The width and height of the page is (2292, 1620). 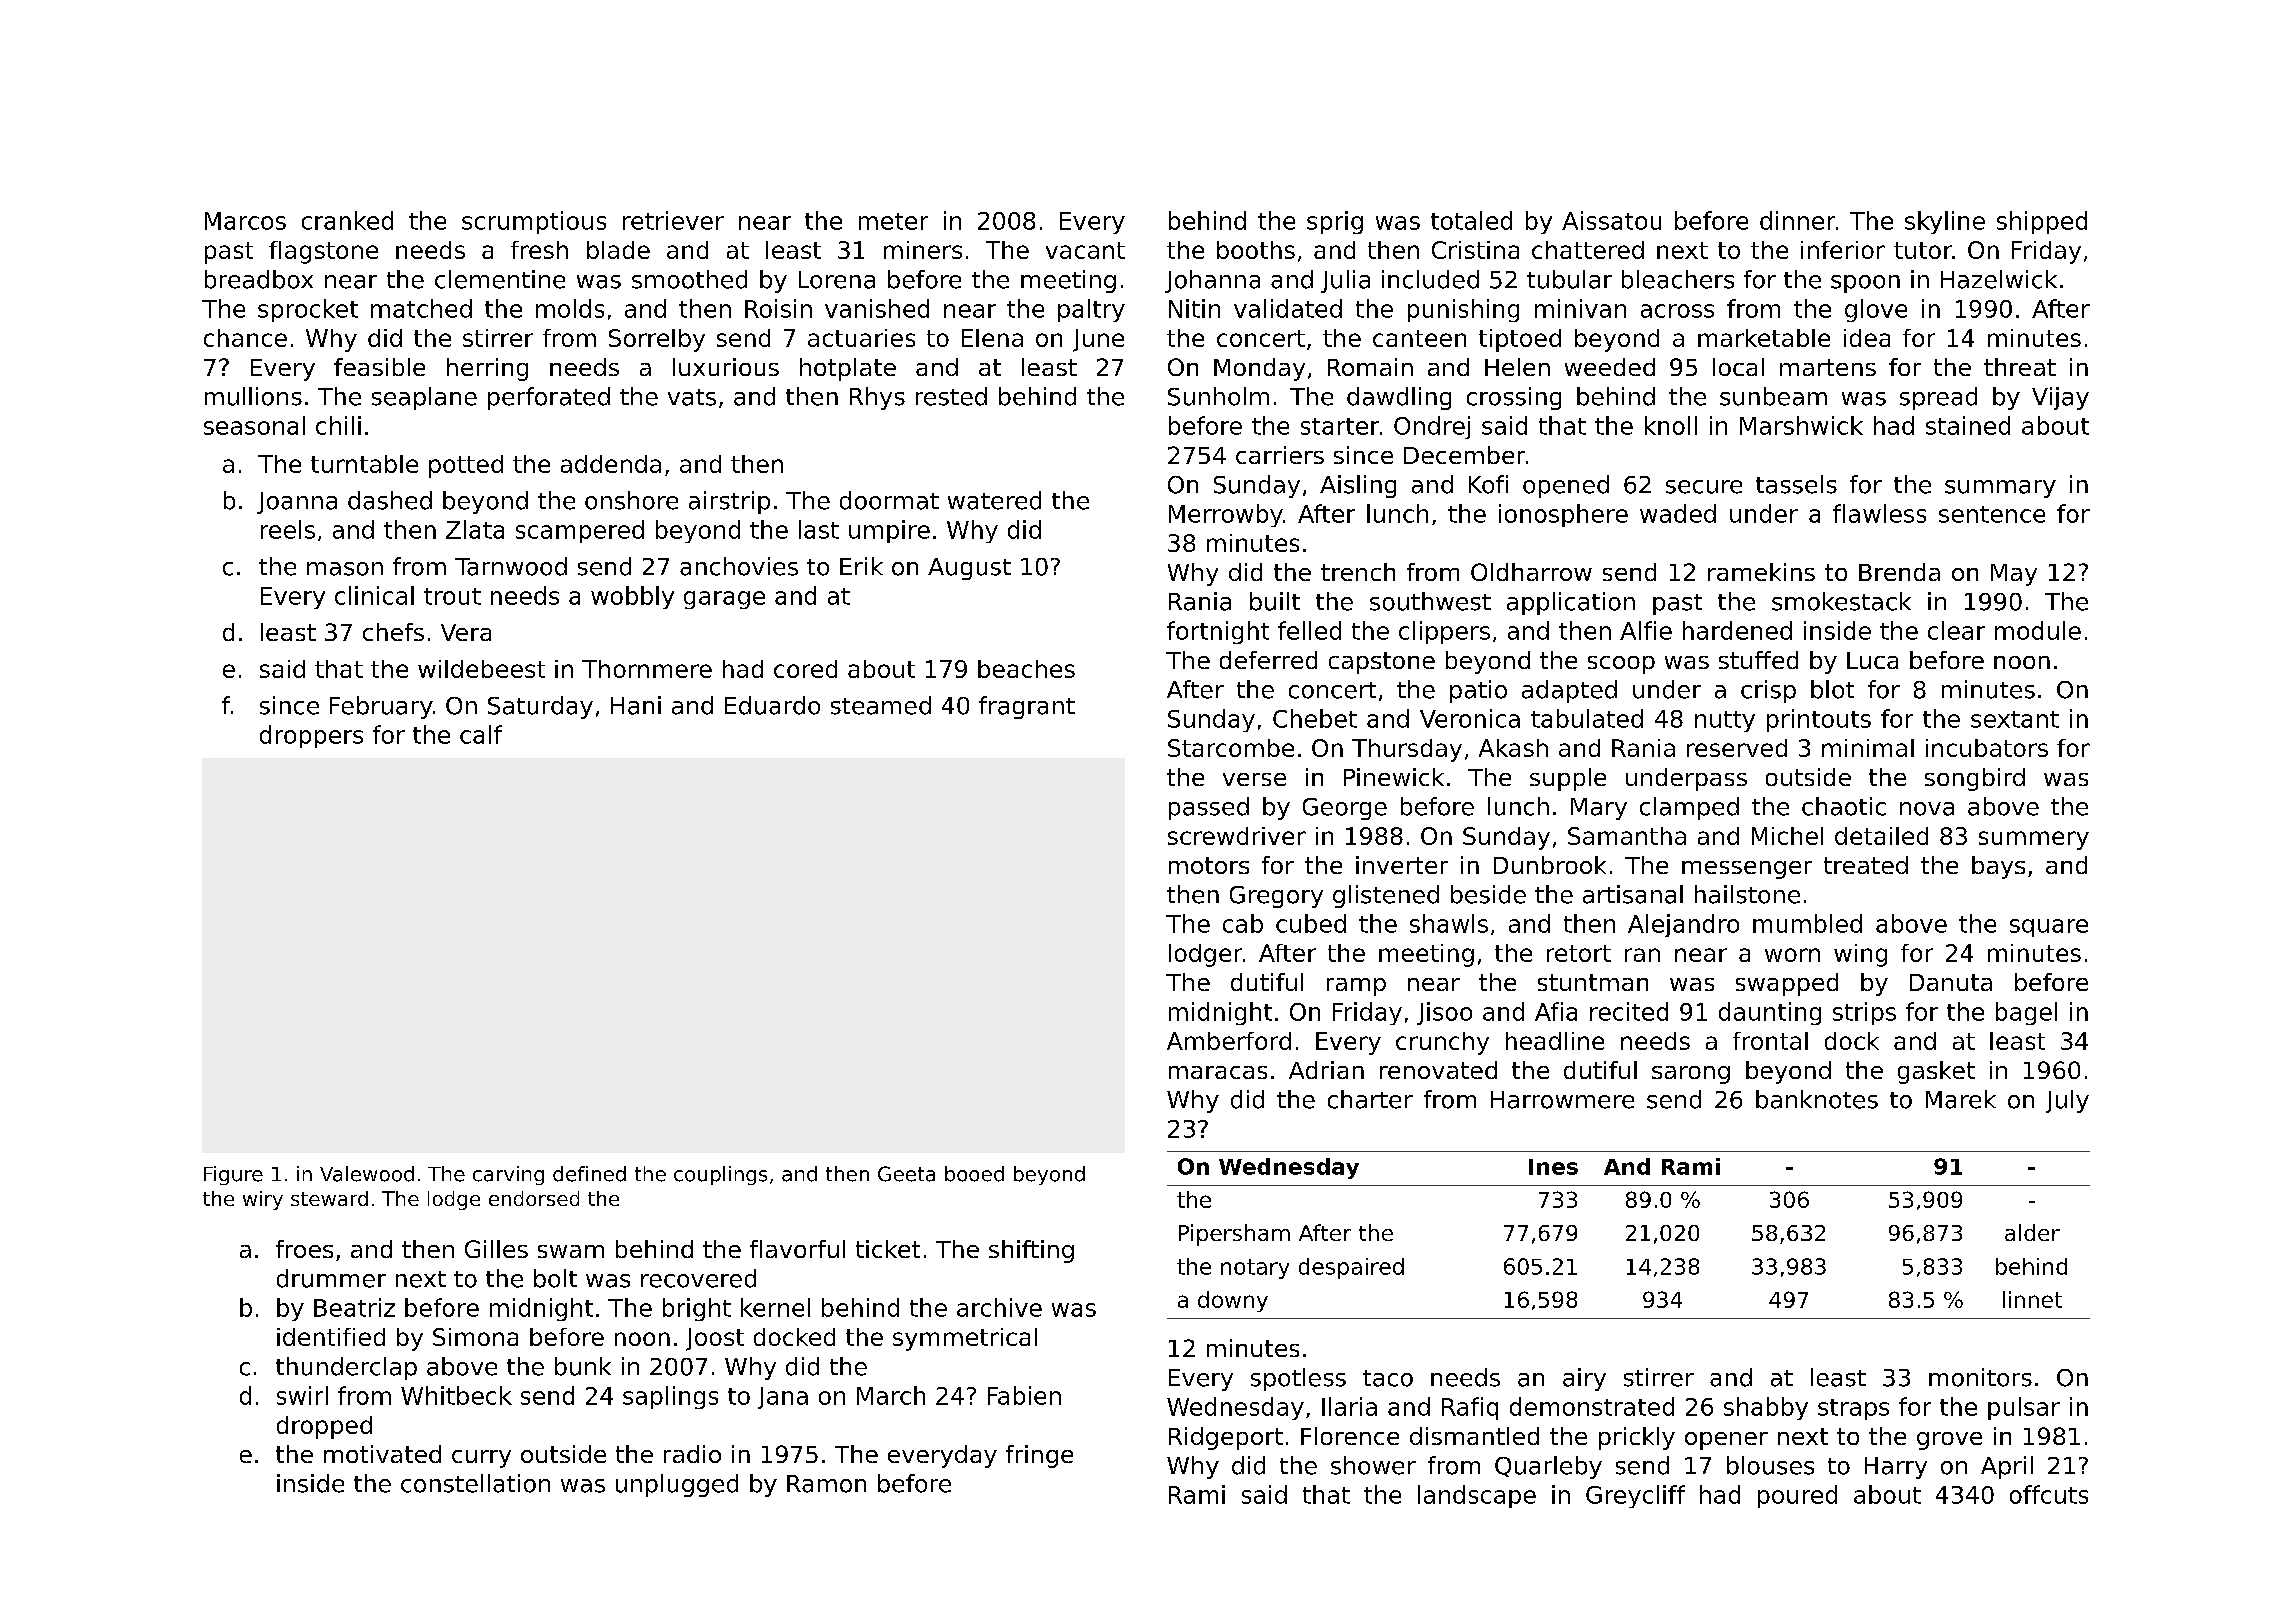 I want to click on Simona, so click(x=475, y=1337).
